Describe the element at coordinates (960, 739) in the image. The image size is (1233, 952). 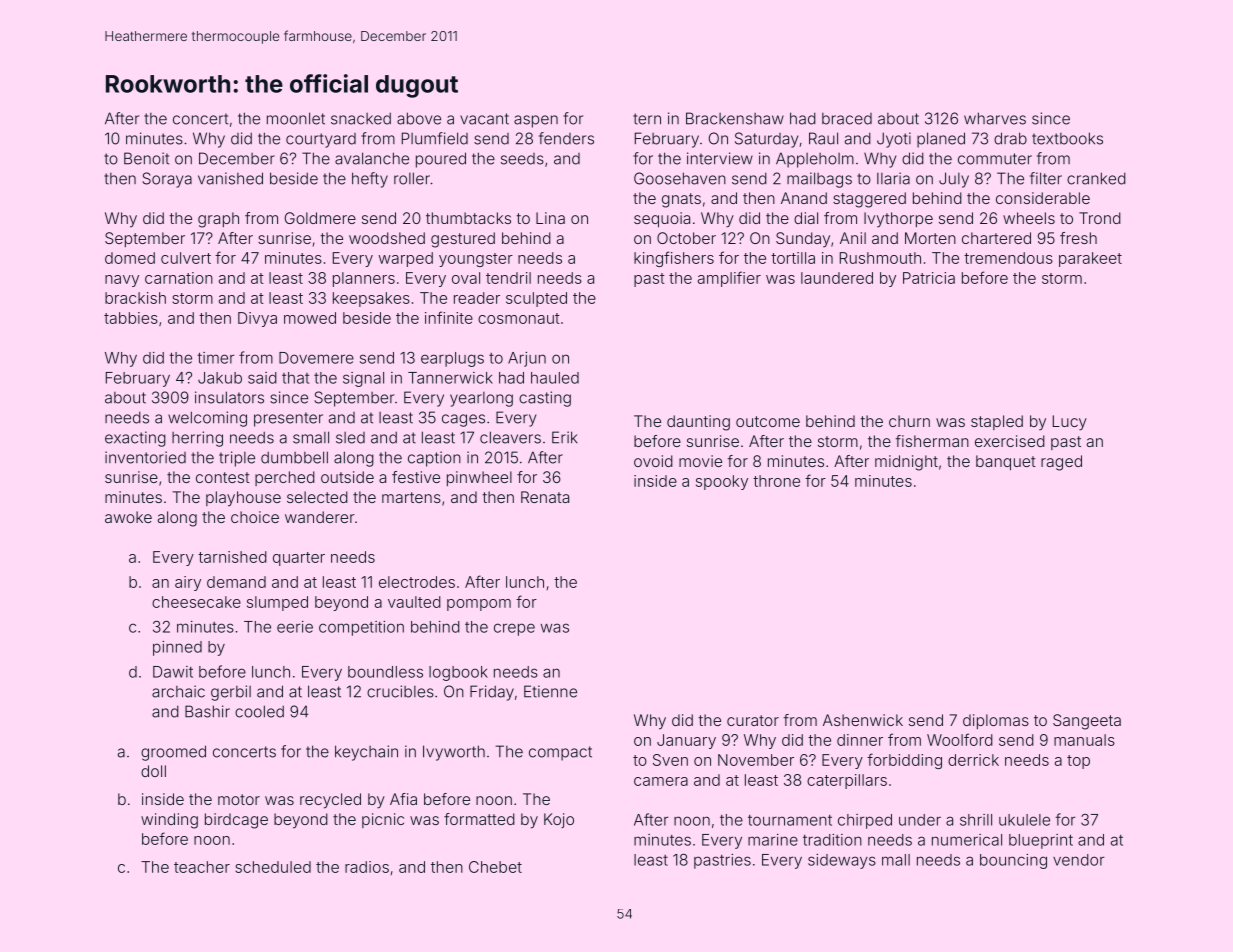
I see `Woolford` at that location.
